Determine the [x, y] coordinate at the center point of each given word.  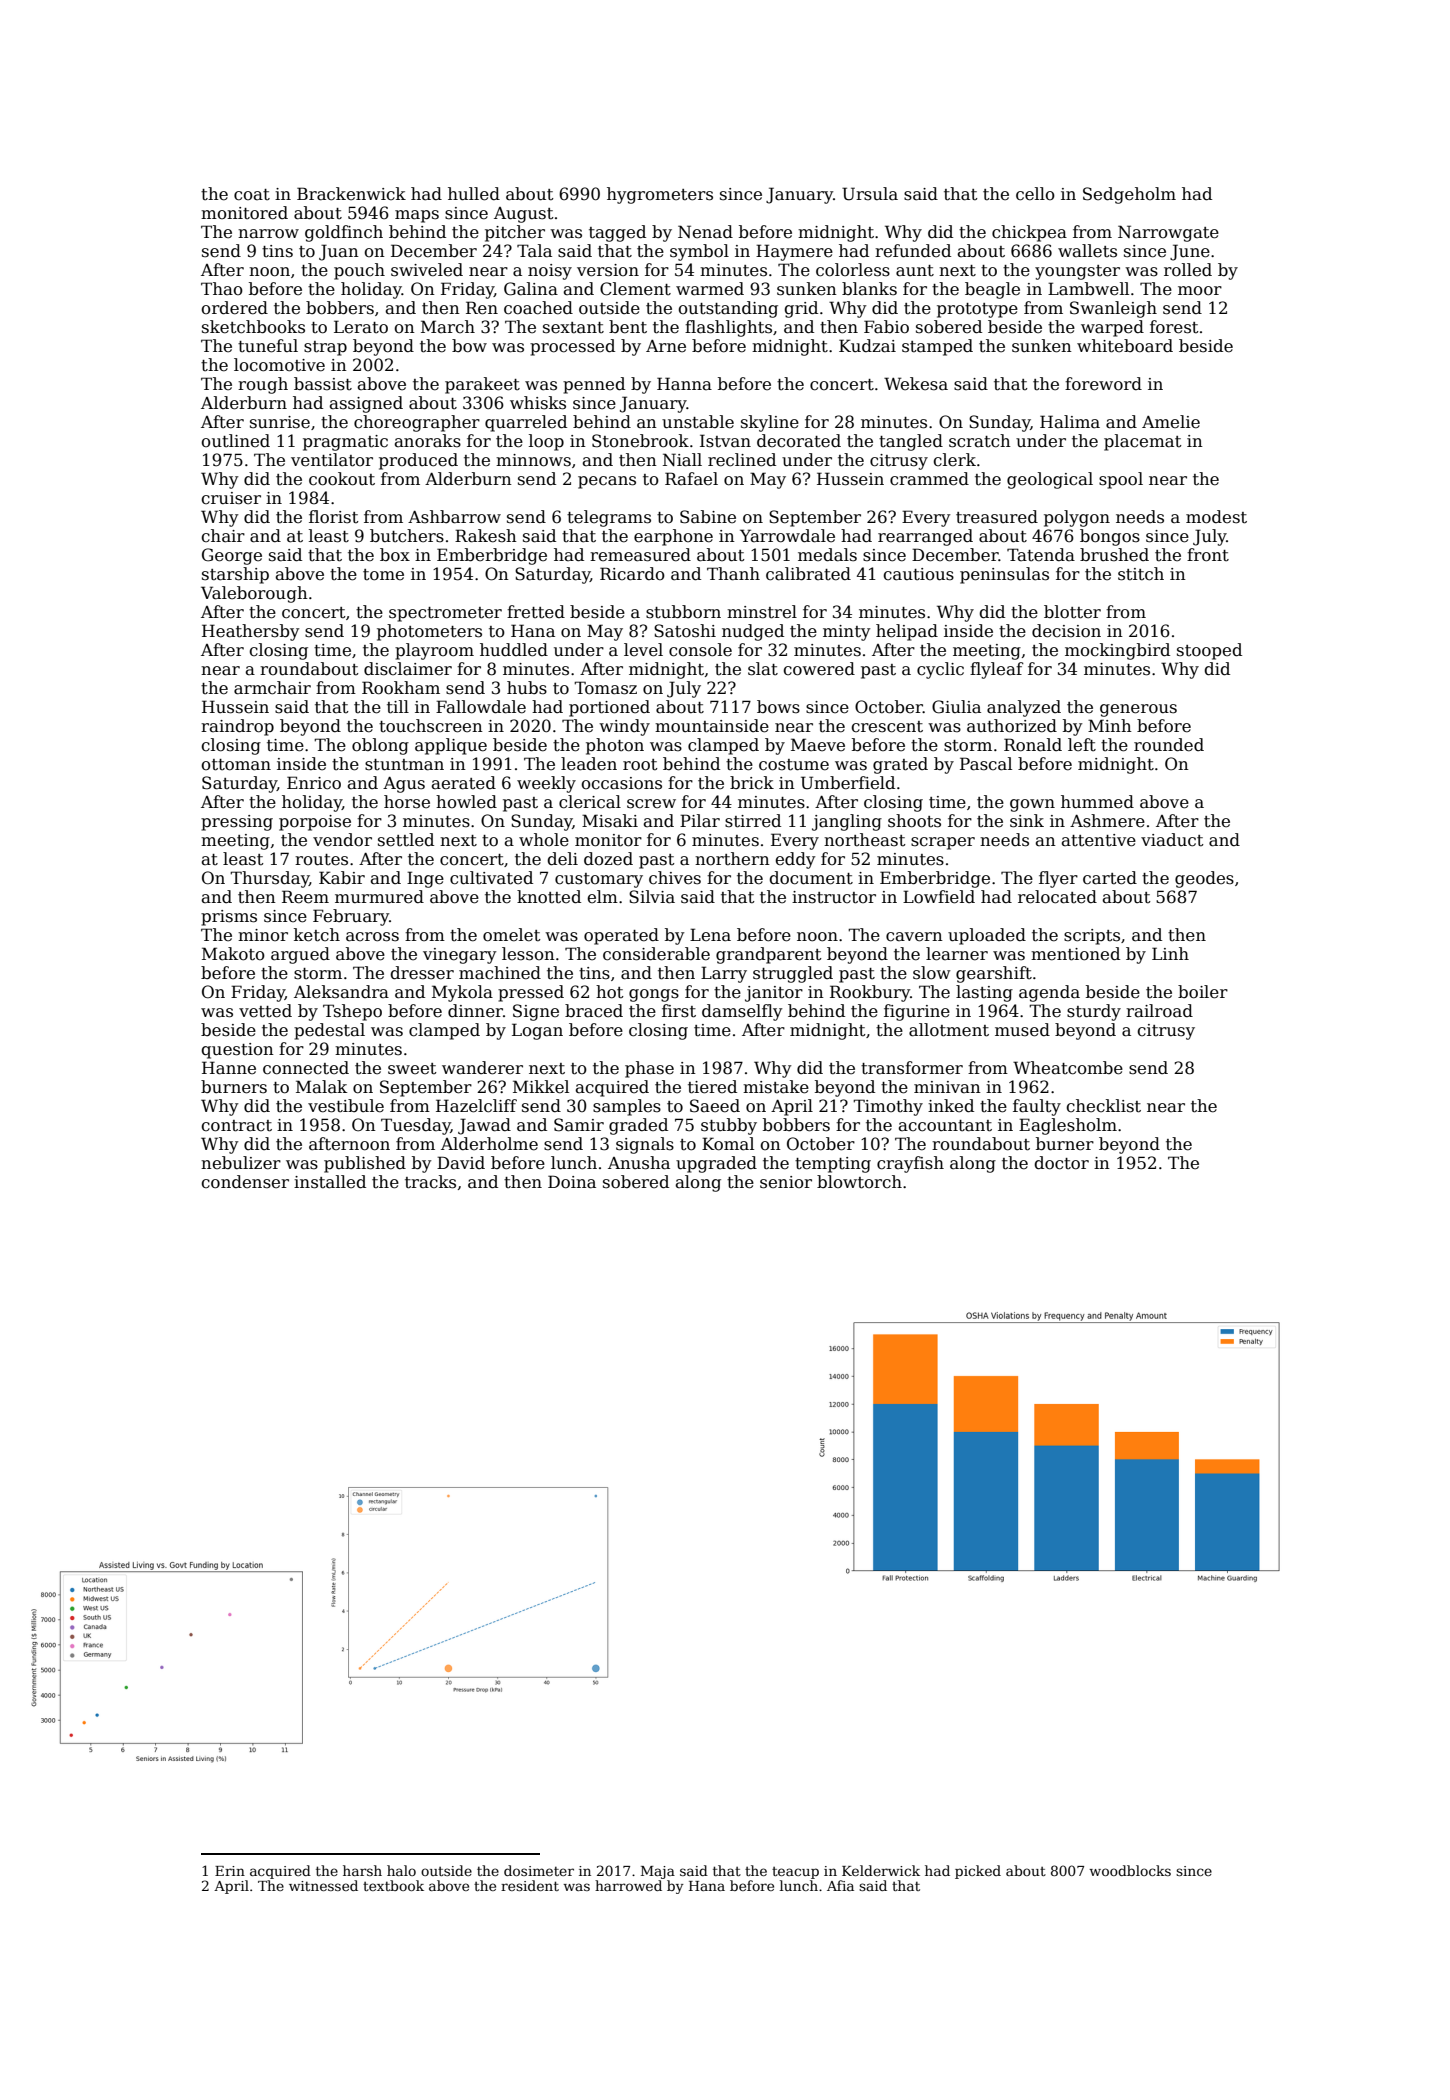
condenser [245, 1182]
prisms [229, 918]
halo [401, 1870]
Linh [1170, 953]
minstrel [762, 612]
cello [1035, 194]
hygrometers [660, 195]
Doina [572, 1182]
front [1208, 555]
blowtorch [859, 1182]
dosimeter [539, 1870]
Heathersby [250, 632]
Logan [537, 1031]
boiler [1203, 992]
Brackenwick [351, 194]
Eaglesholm [1068, 1126]
